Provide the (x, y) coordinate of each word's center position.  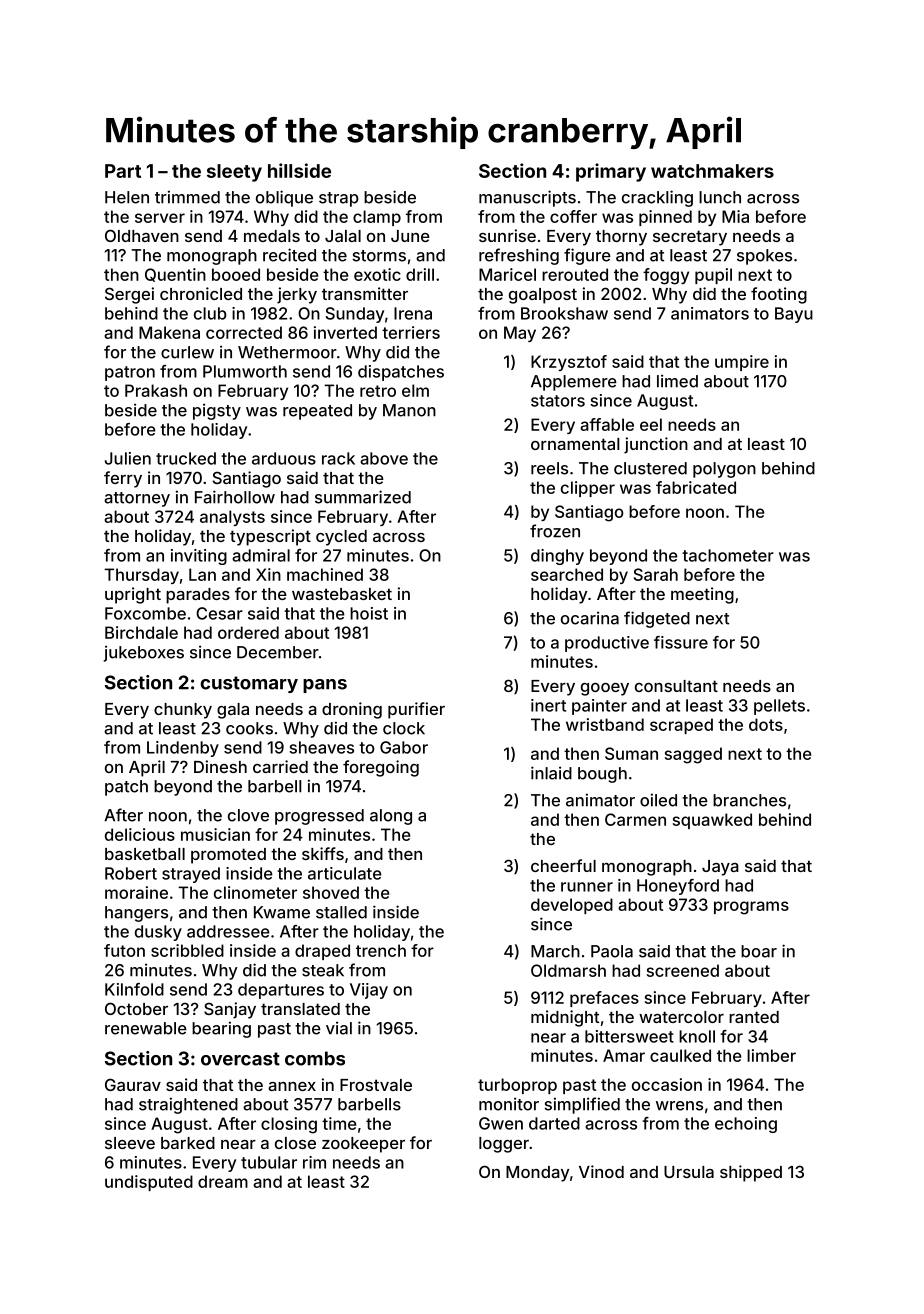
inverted (345, 332)
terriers (411, 332)
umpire (742, 363)
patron (130, 373)
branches (749, 800)
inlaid (551, 773)
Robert (131, 873)
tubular (269, 1162)
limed (677, 381)
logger (504, 1145)
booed (236, 274)
